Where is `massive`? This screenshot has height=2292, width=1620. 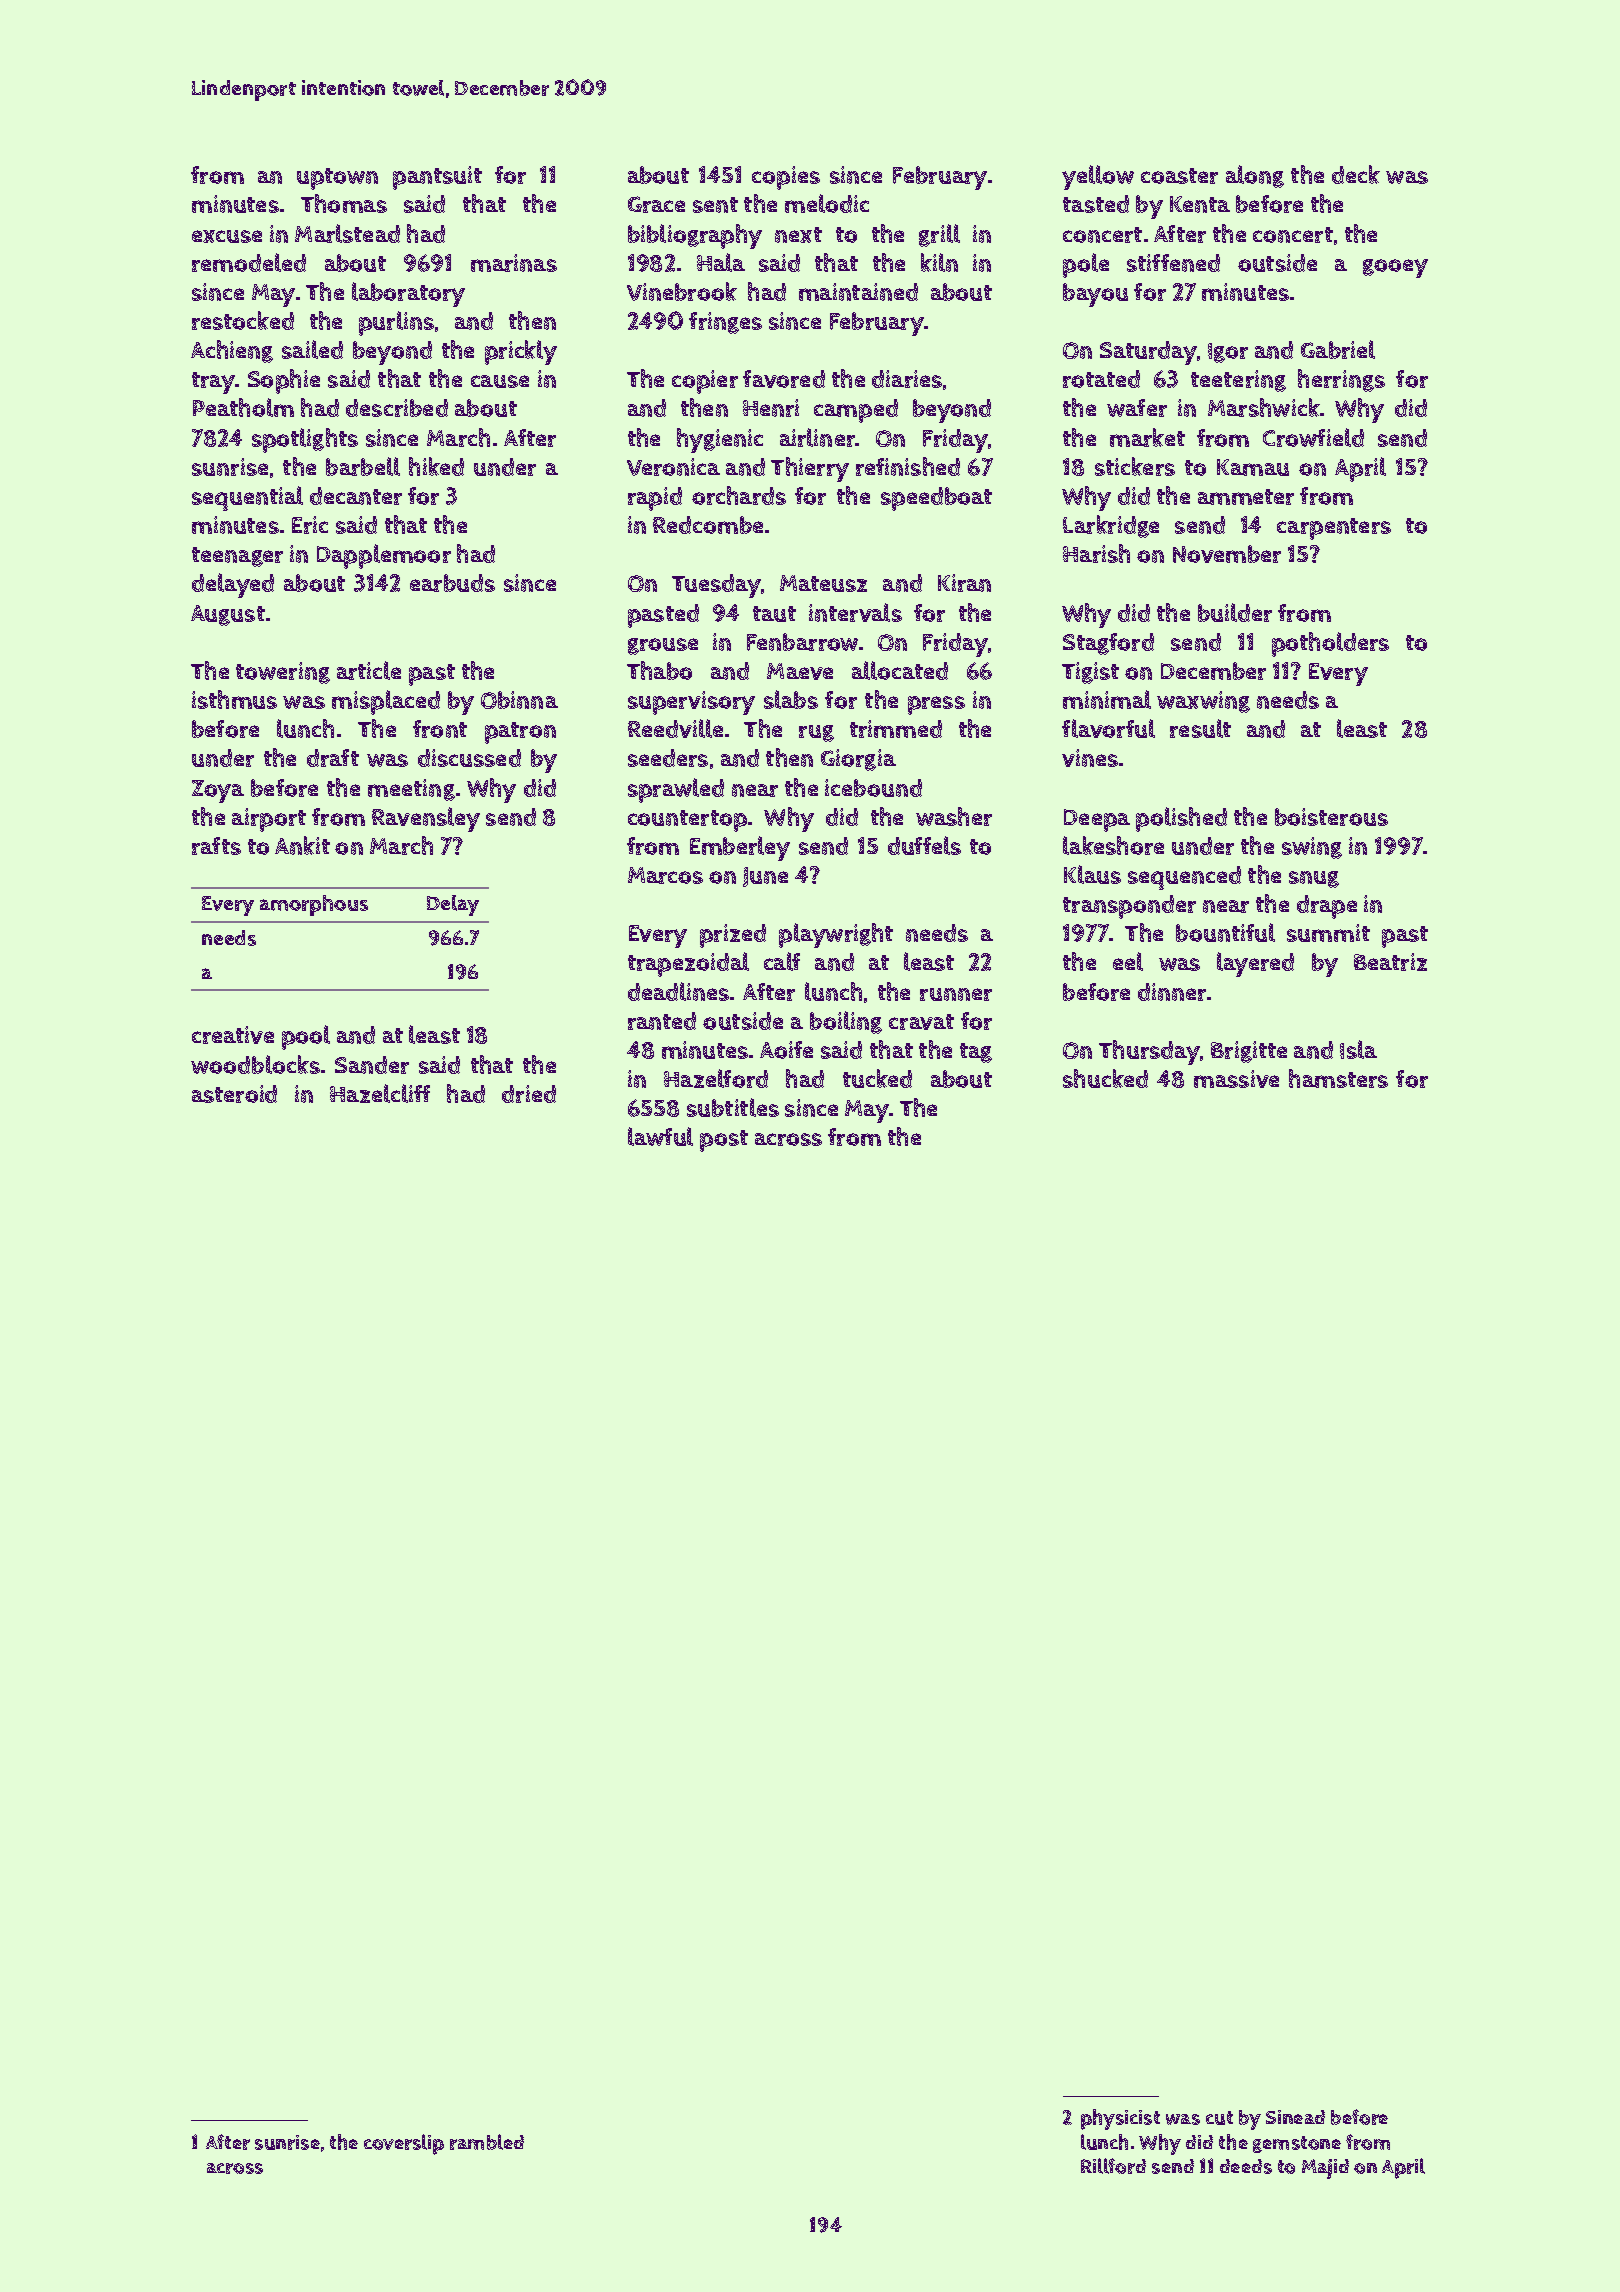
massive is located at coordinates (1236, 1079).
